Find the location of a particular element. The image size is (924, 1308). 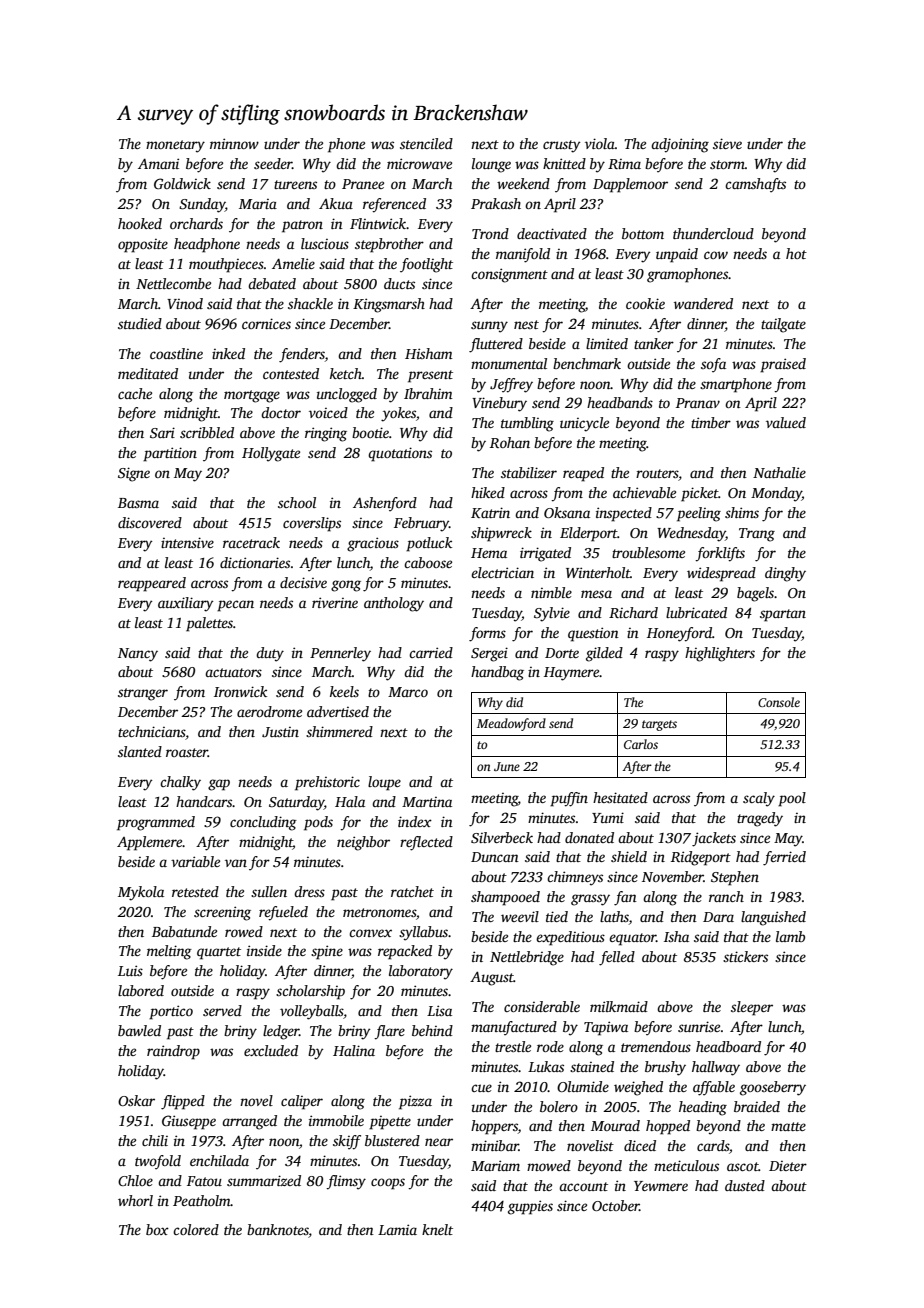

ducts is located at coordinates (399, 283).
